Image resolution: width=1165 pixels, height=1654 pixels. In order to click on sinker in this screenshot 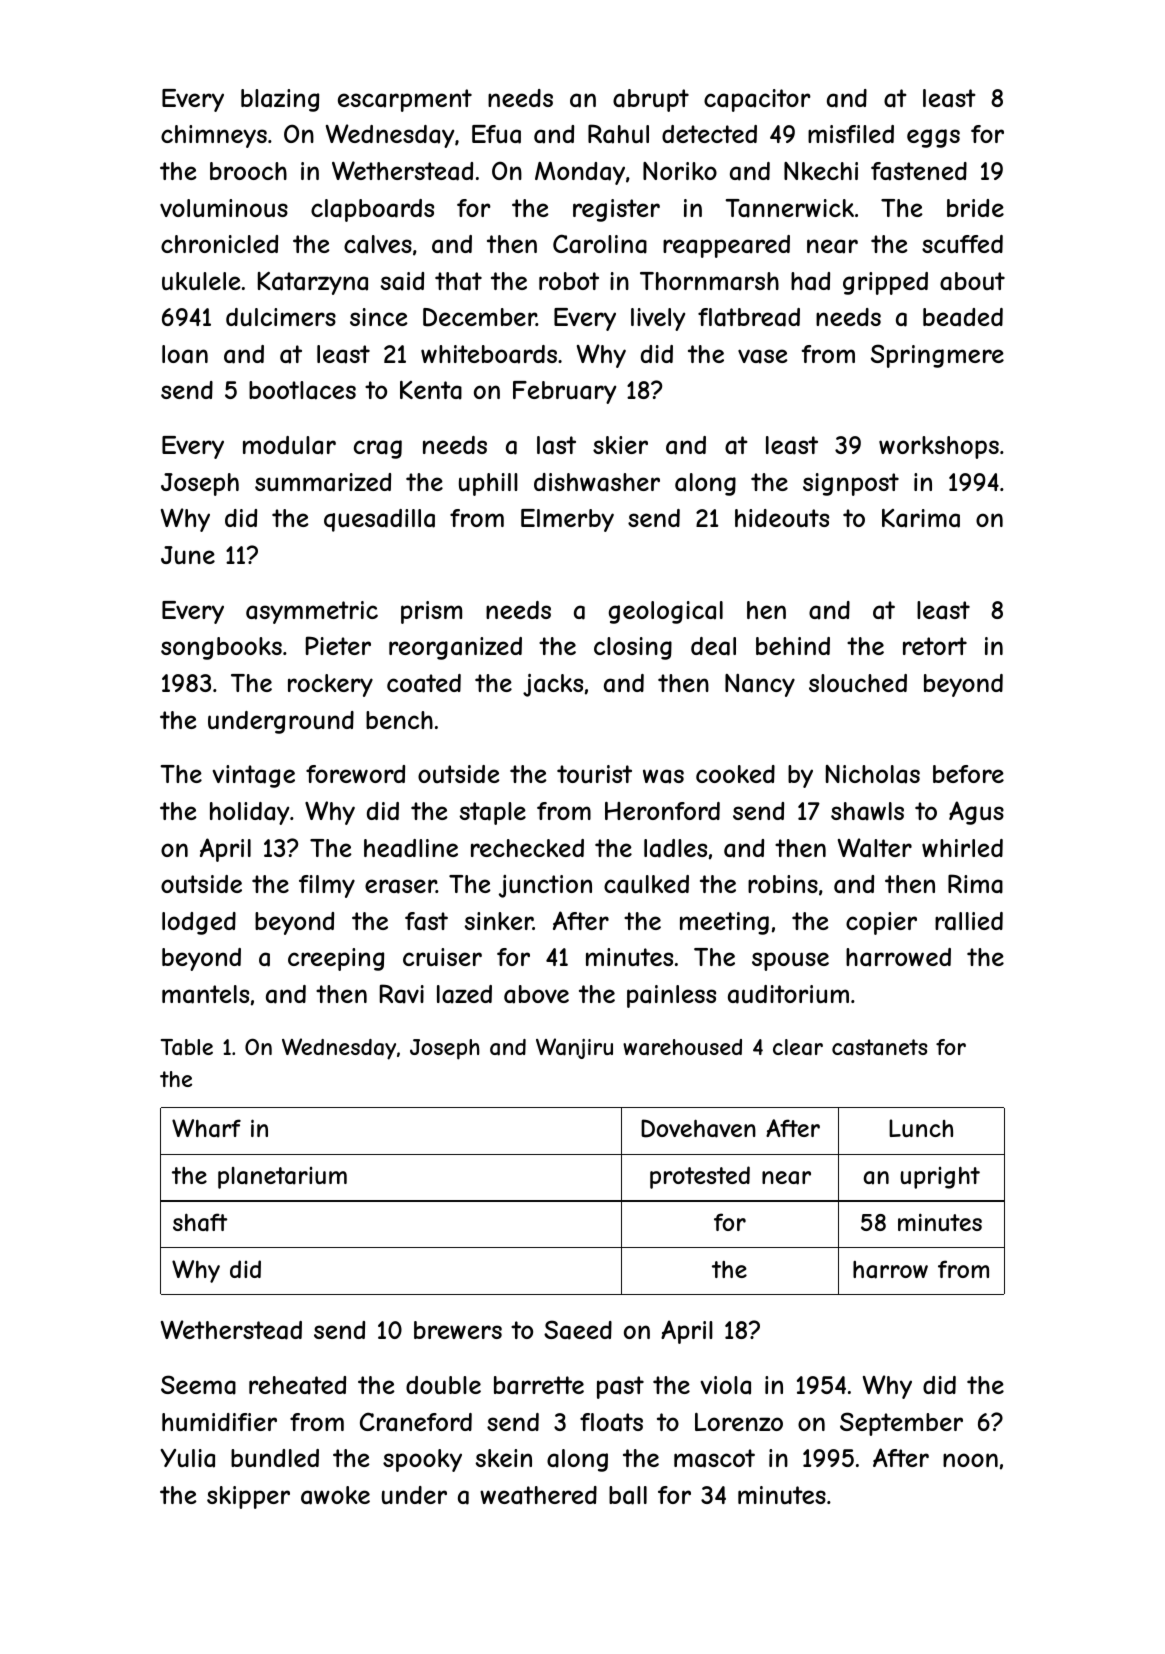, I will do `click(498, 921)`.
